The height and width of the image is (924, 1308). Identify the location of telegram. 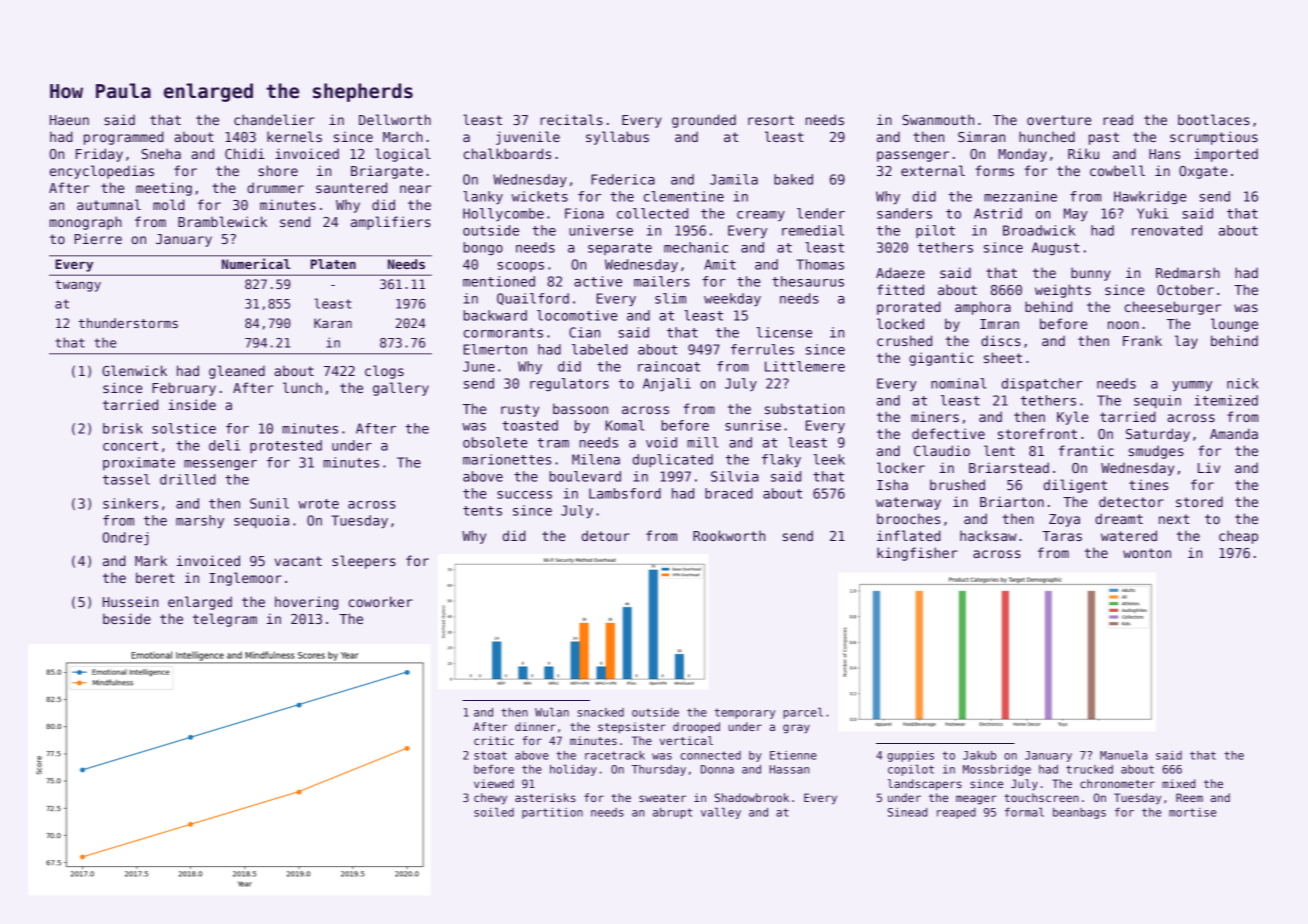
(225, 620).
